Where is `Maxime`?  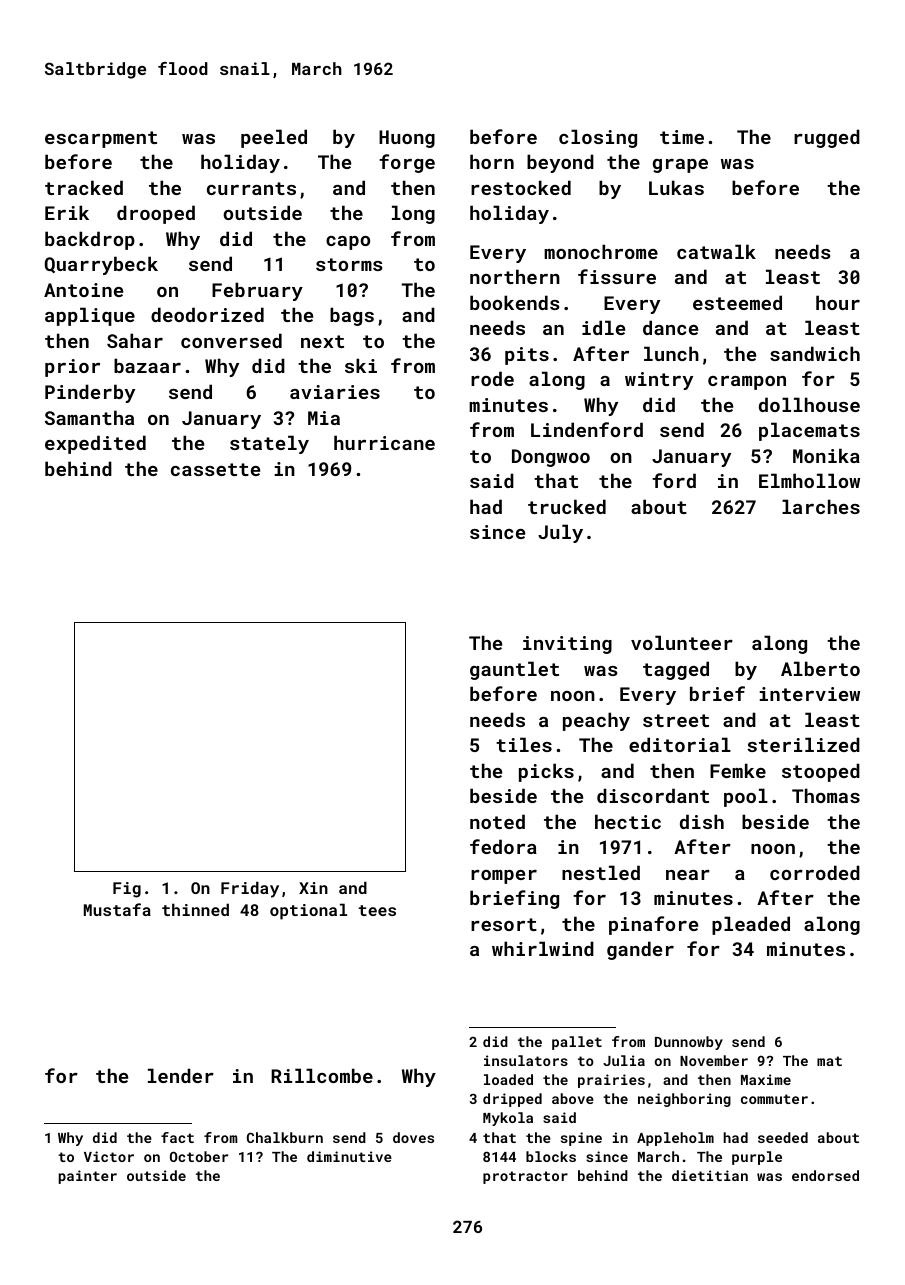 Maxime is located at coordinates (766, 1079).
